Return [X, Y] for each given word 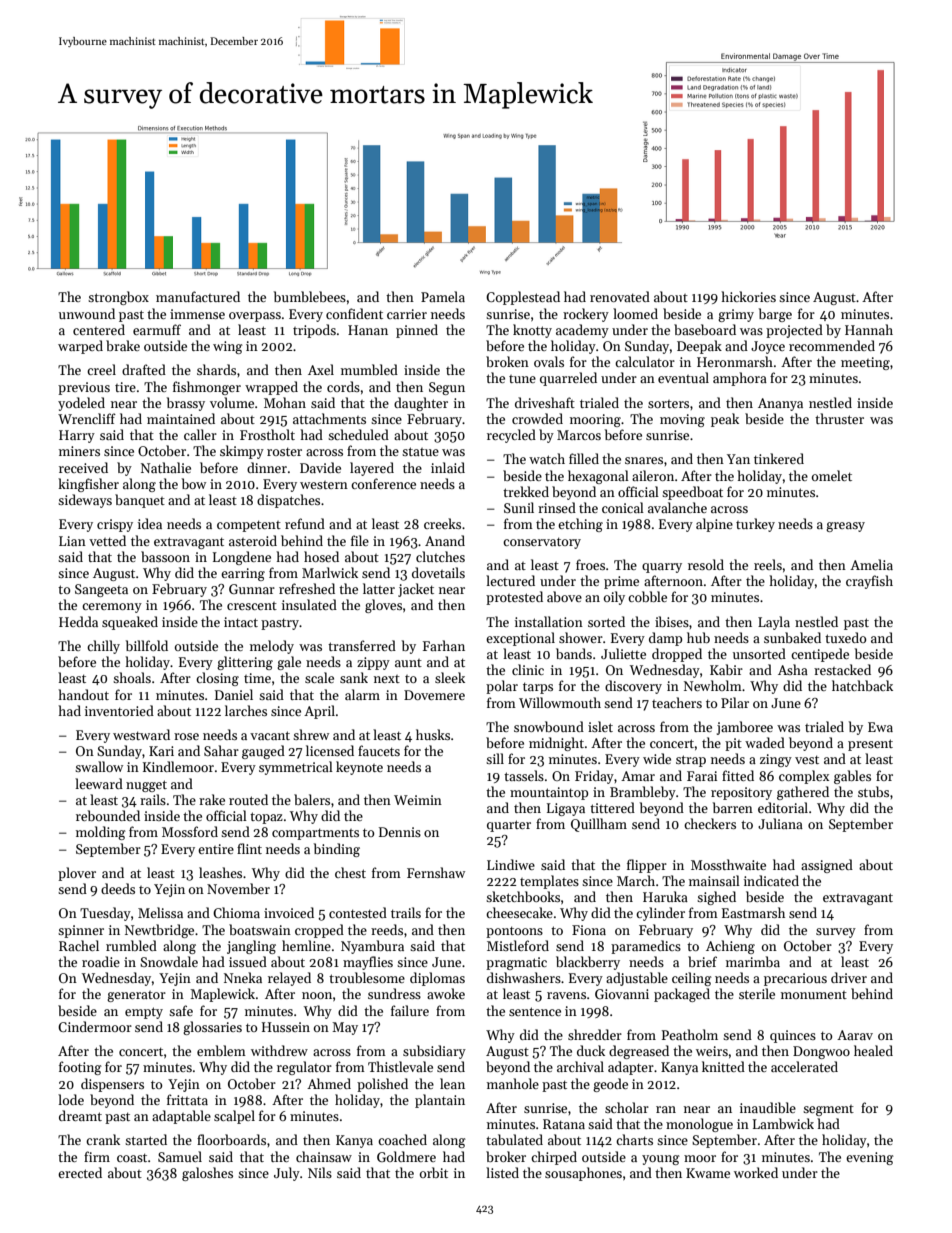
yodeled [81, 404]
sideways [85, 501]
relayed [289, 979]
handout [84, 694]
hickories [749, 296]
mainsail [714, 880]
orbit [434, 1172]
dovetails [438, 572]
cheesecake [519, 912]
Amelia [871, 564]
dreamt [80, 1115]
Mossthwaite [728, 864]
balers [312, 799]
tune [522, 379]
